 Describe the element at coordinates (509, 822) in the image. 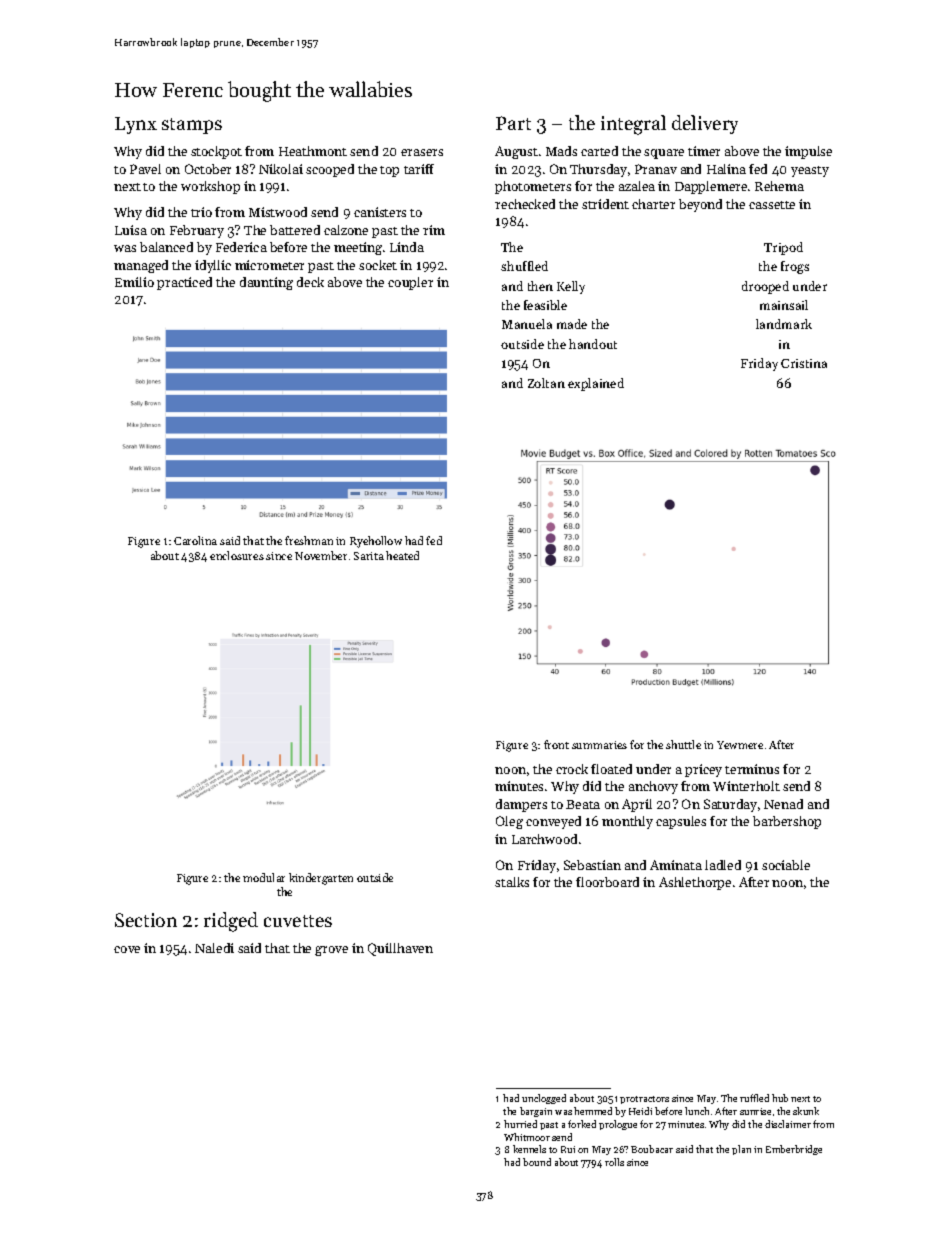

I see `Oleg` at that location.
